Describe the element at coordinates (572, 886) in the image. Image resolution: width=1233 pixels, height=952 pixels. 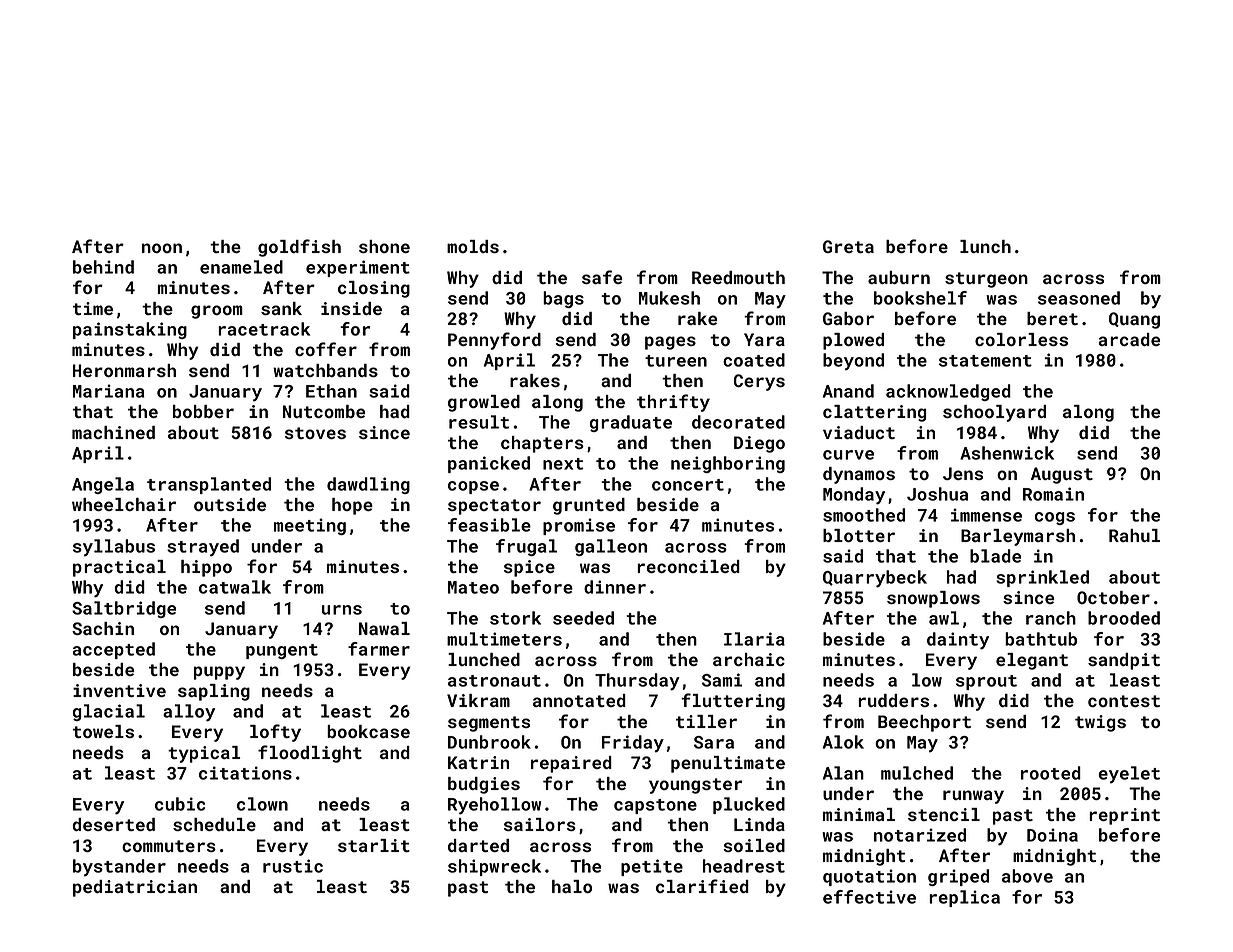
I see `halo` at that location.
